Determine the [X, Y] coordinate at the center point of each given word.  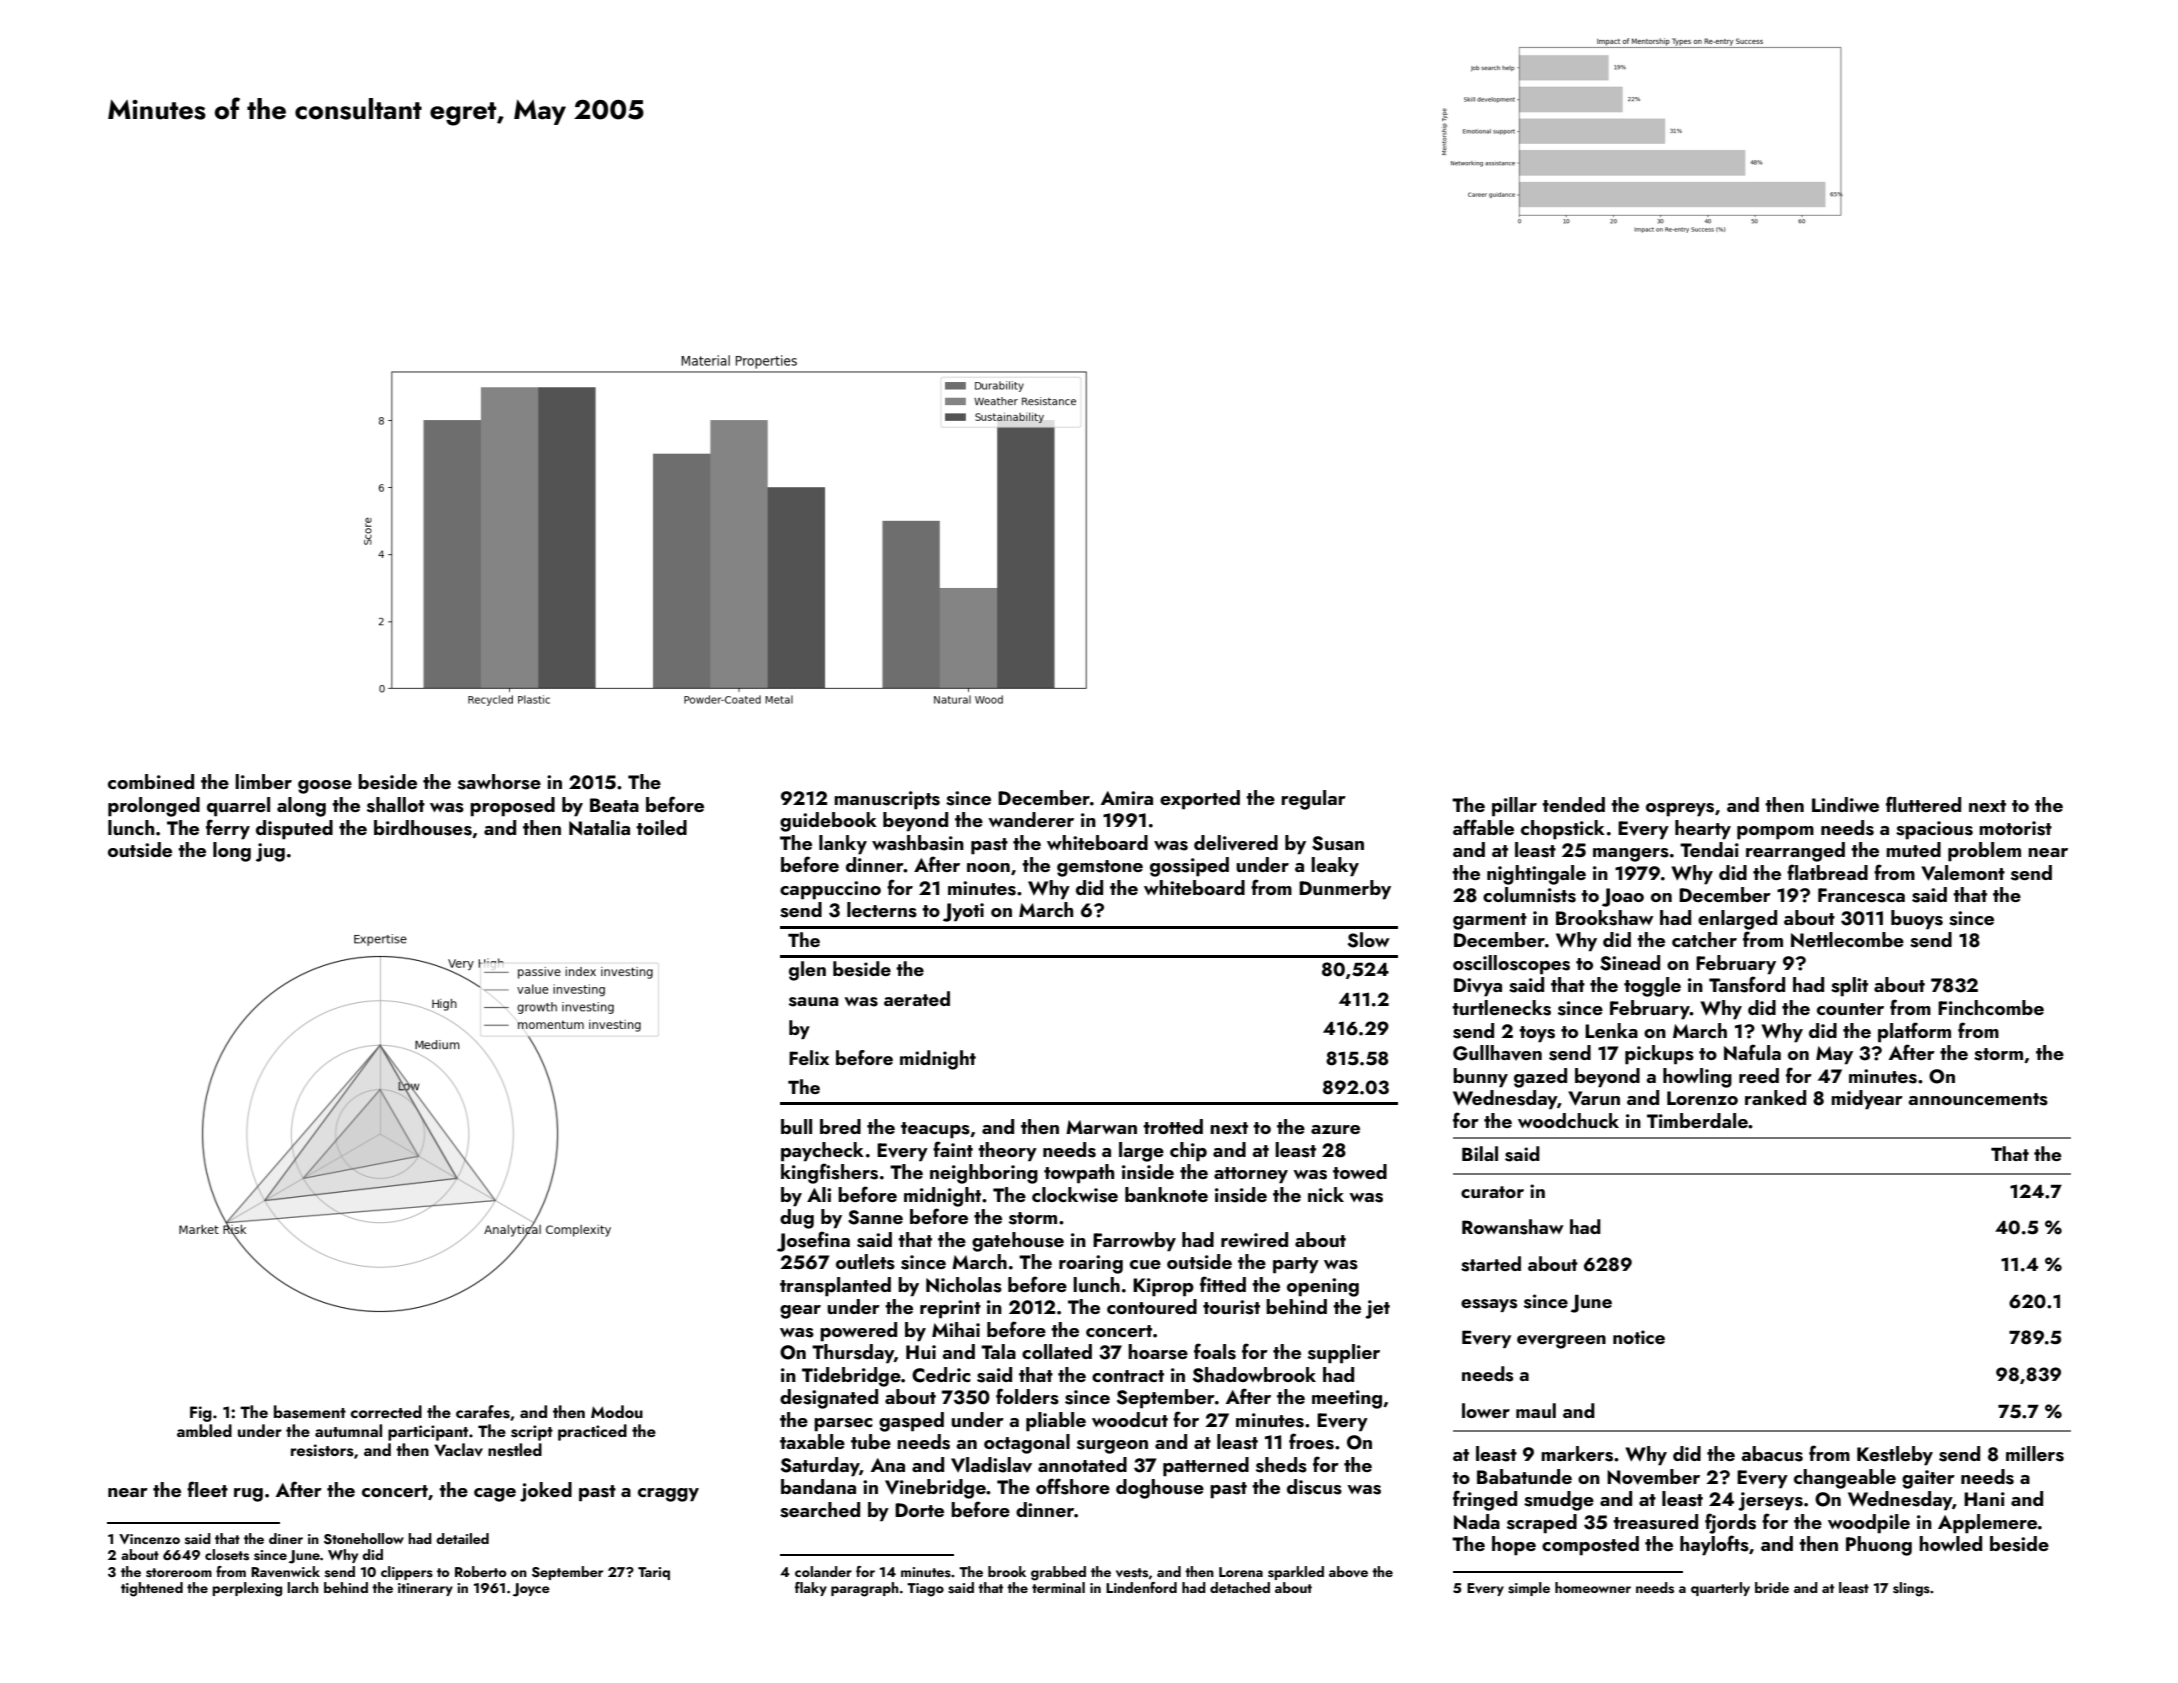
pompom [1775, 833]
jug [270, 852]
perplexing [247, 1589]
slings [1911, 1589]
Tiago [925, 1590]
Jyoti [963, 912]
